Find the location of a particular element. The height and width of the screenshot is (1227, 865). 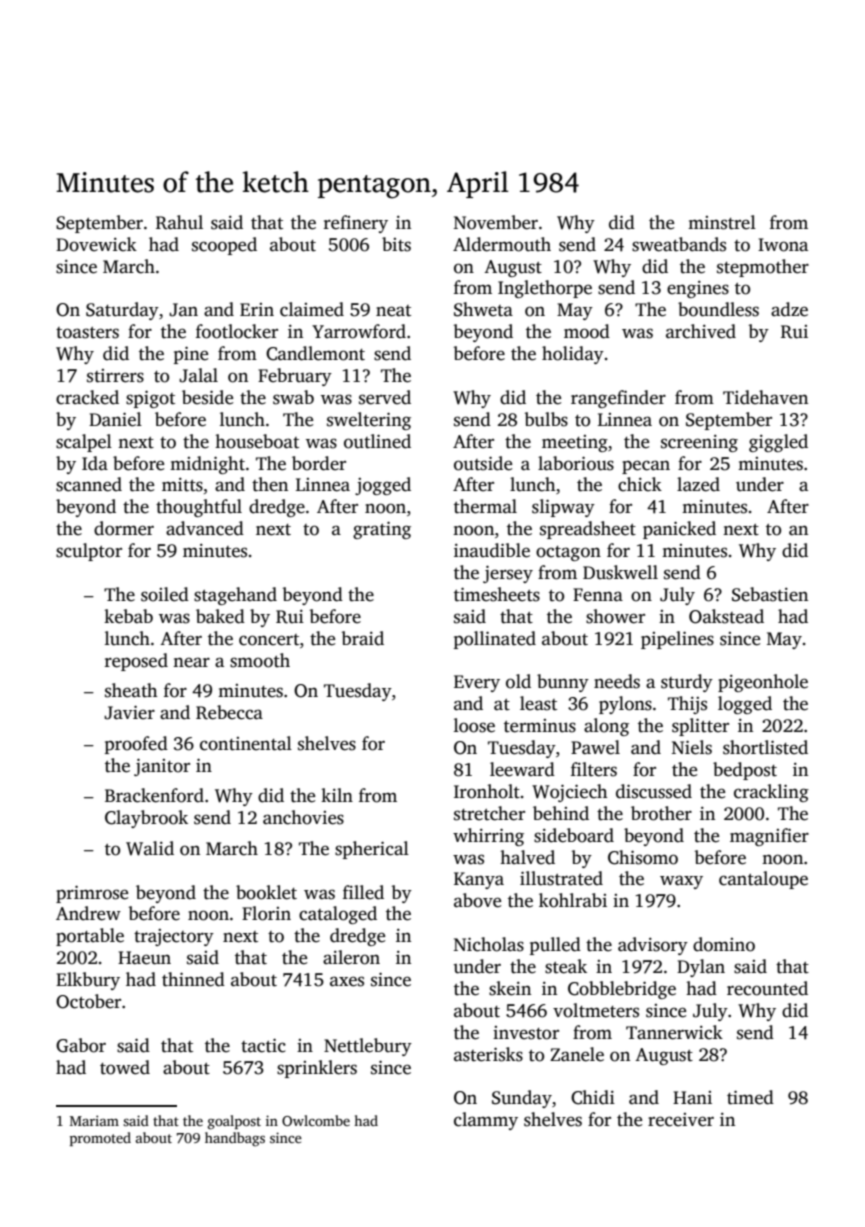

Sebastien is located at coordinates (770, 594).
